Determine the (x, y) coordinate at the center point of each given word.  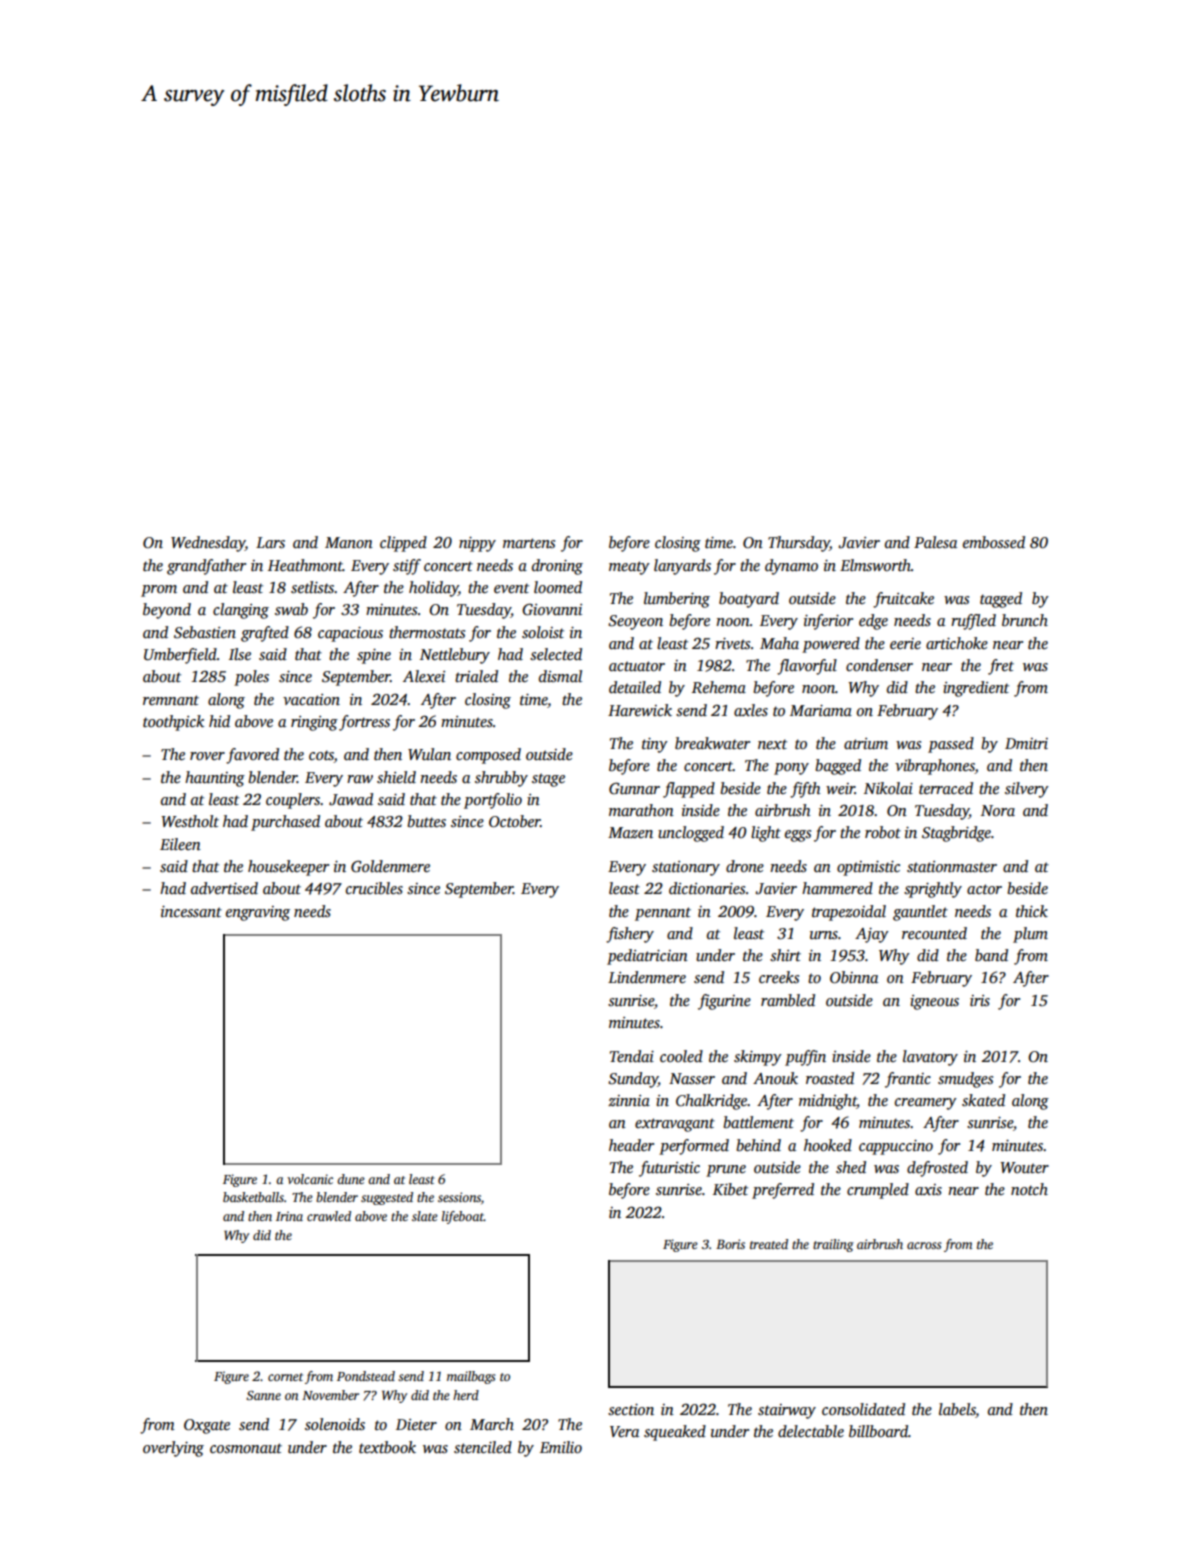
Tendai (632, 1056)
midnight (828, 1102)
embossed (994, 542)
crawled (329, 1216)
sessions (459, 1197)
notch (1029, 1189)
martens (529, 543)
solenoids (335, 1424)
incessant (191, 912)
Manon (349, 542)
